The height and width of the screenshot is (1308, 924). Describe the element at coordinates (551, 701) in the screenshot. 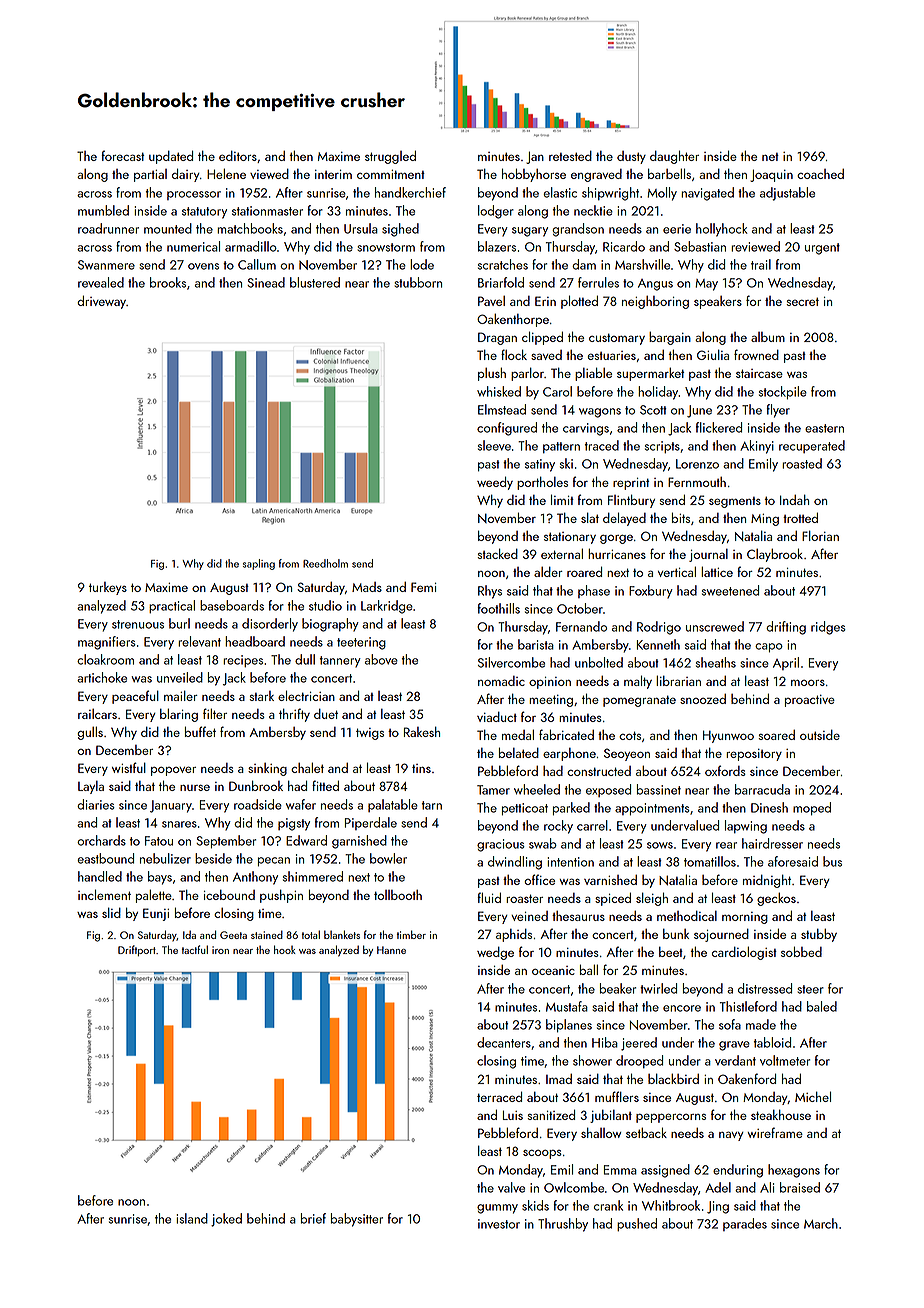

I see `meeting` at that location.
